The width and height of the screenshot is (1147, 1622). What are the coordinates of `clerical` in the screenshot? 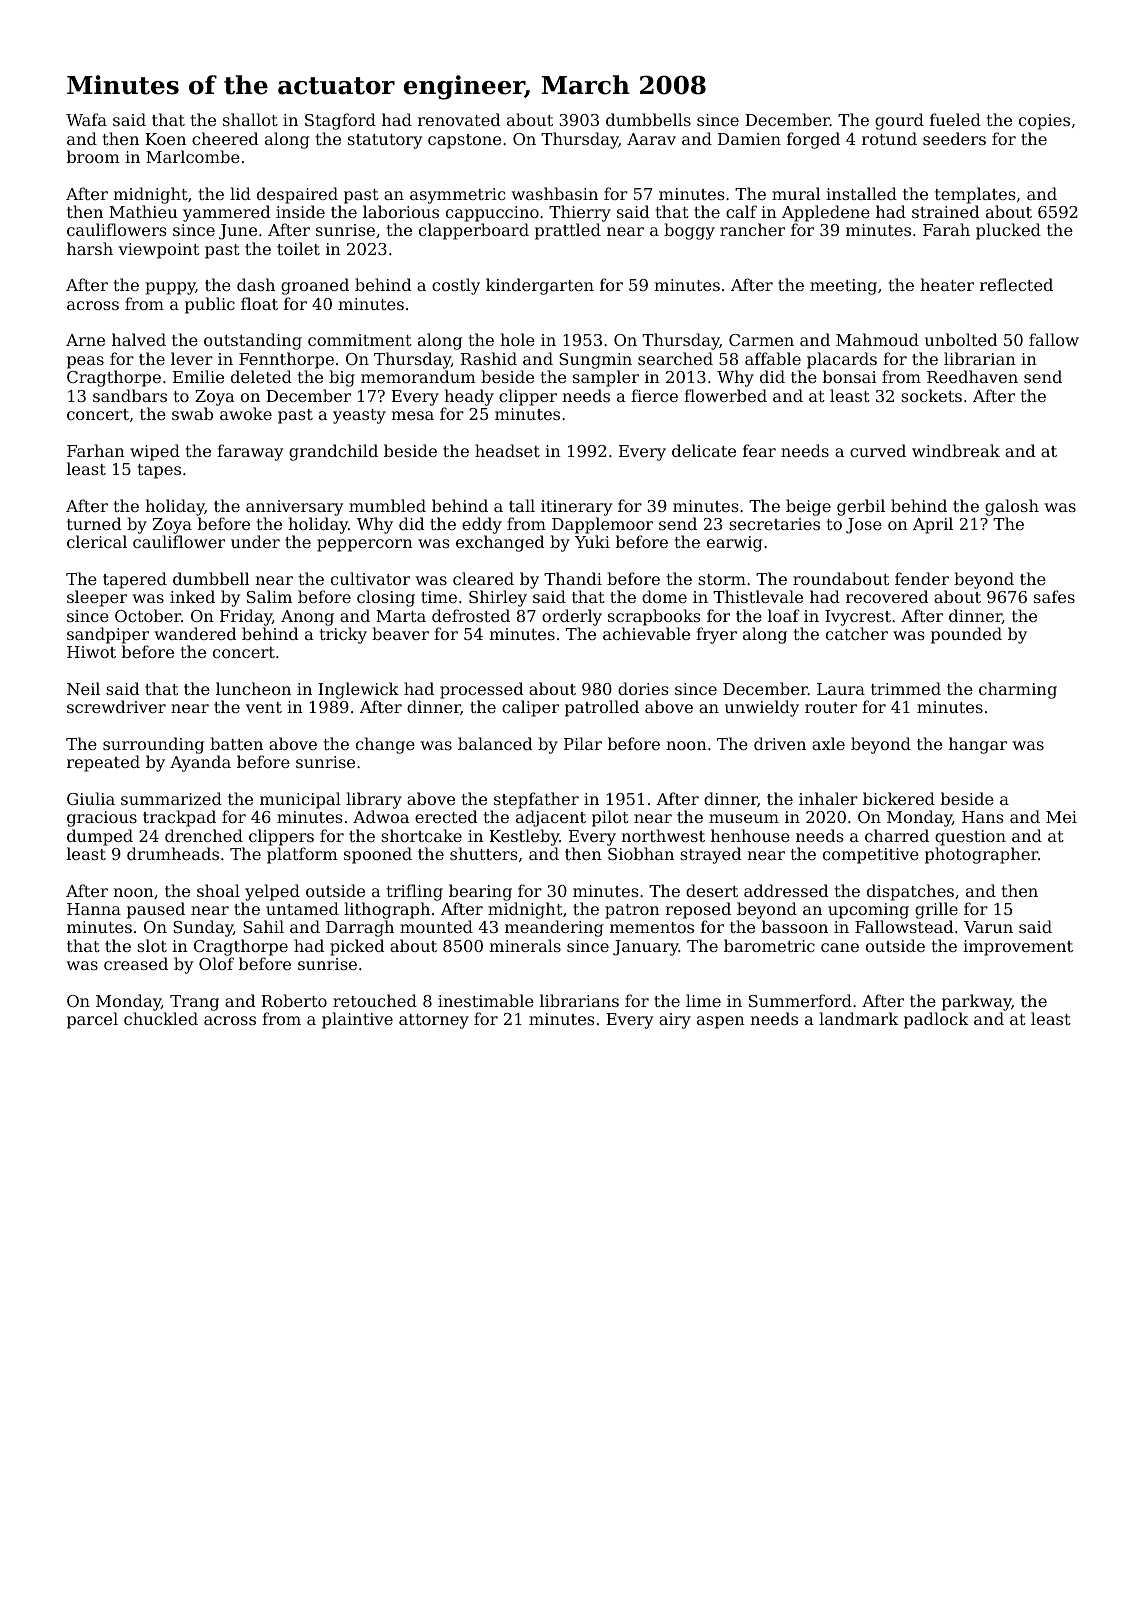 It's located at (97, 541).
